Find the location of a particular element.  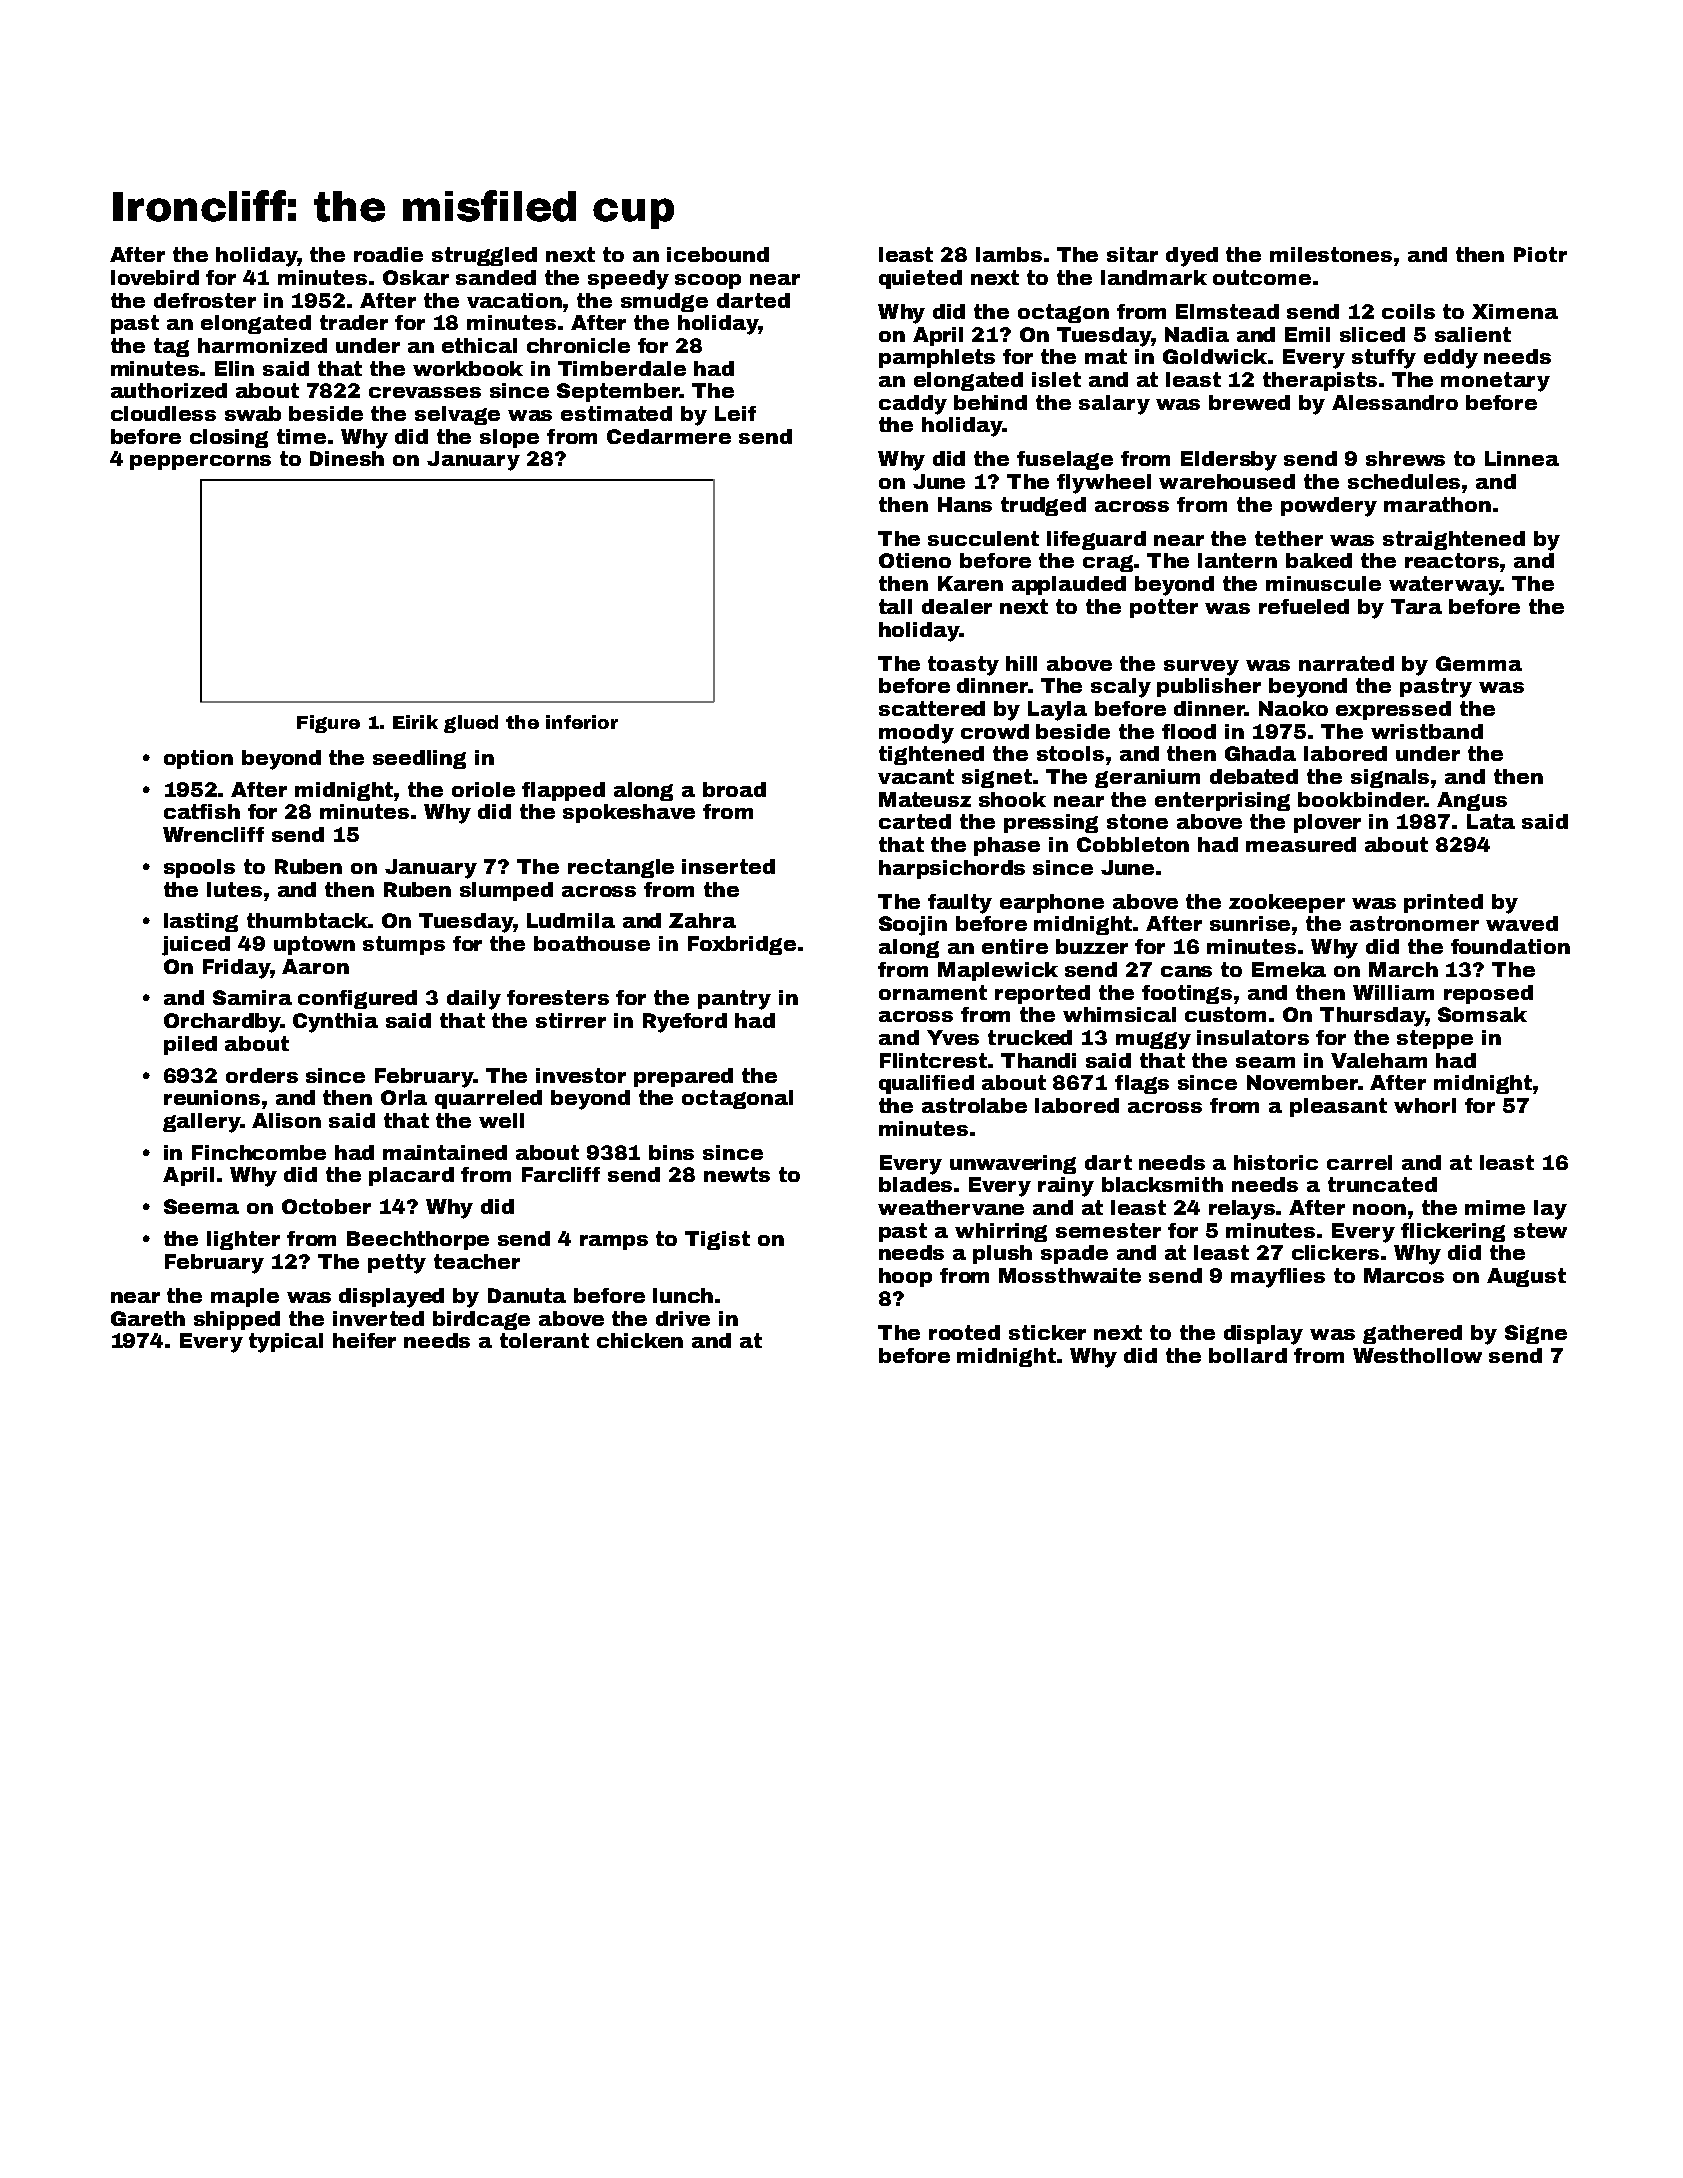

struggled is located at coordinates (484, 256).
